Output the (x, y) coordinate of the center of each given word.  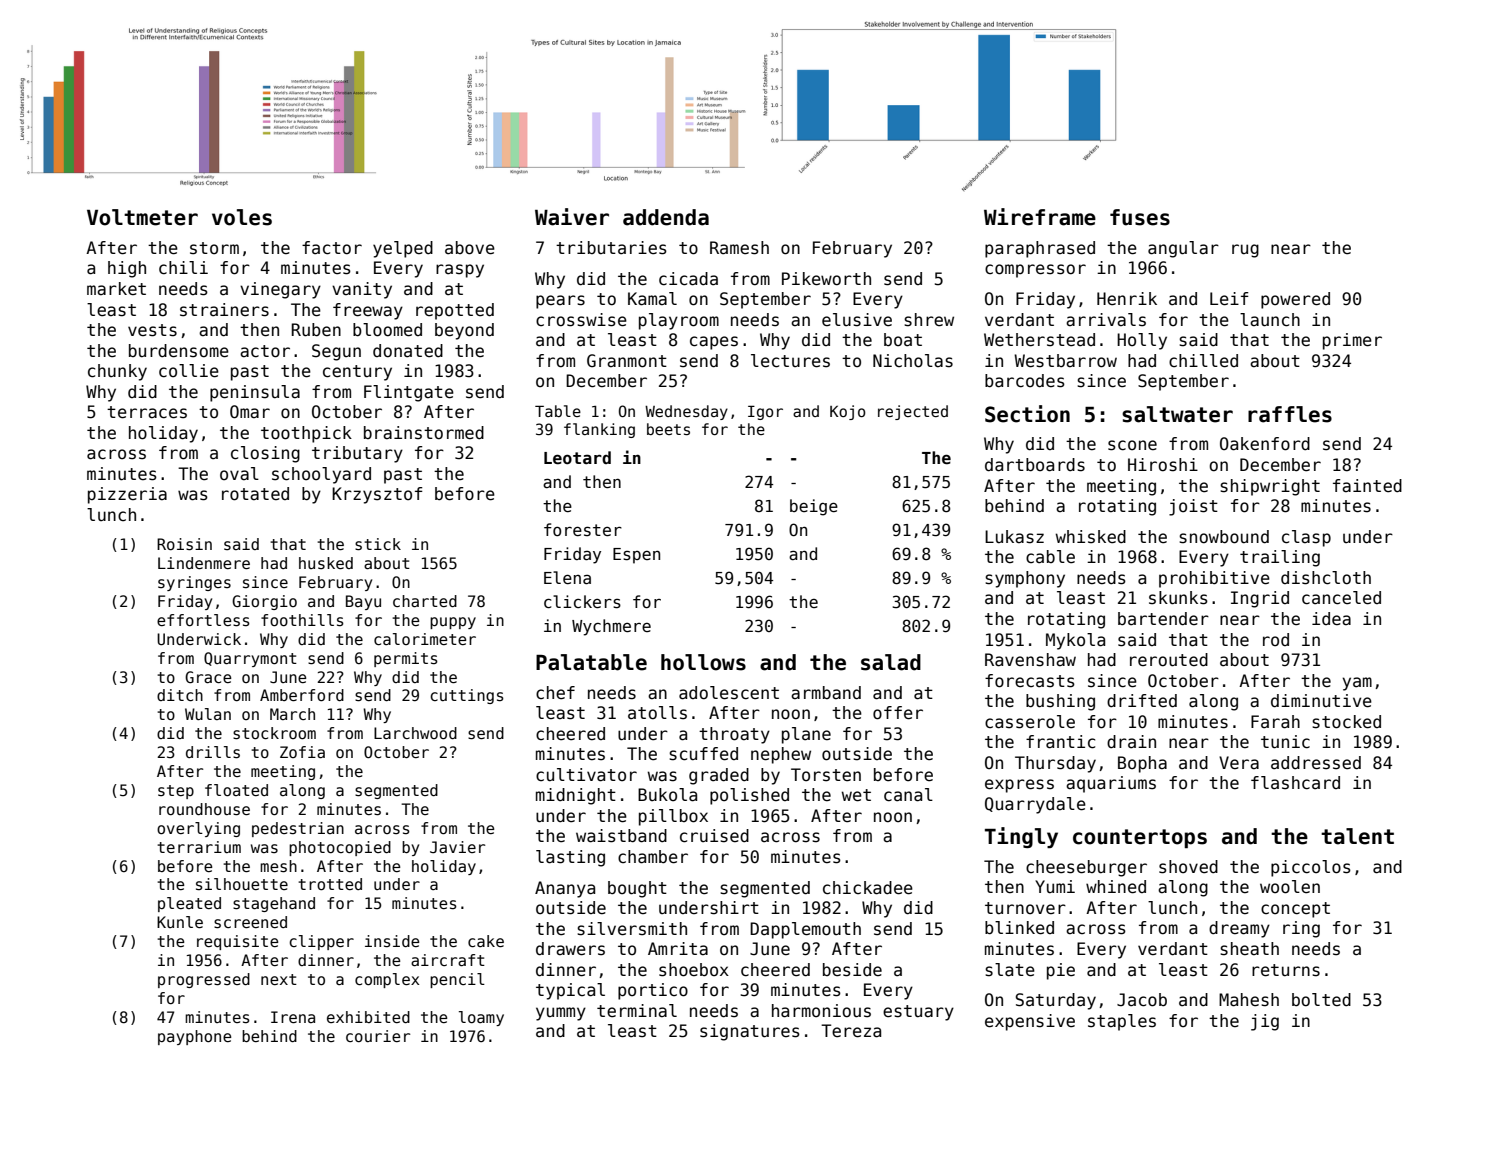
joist (1193, 507)
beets (668, 429)
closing (265, 454)
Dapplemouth (805, 930)
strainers (224, 310)
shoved (1188, 867)
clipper (321, 942)
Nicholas (913, 361)
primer (1352, 341)
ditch (180, 695)
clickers (582, 602)
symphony (1025, 579)
